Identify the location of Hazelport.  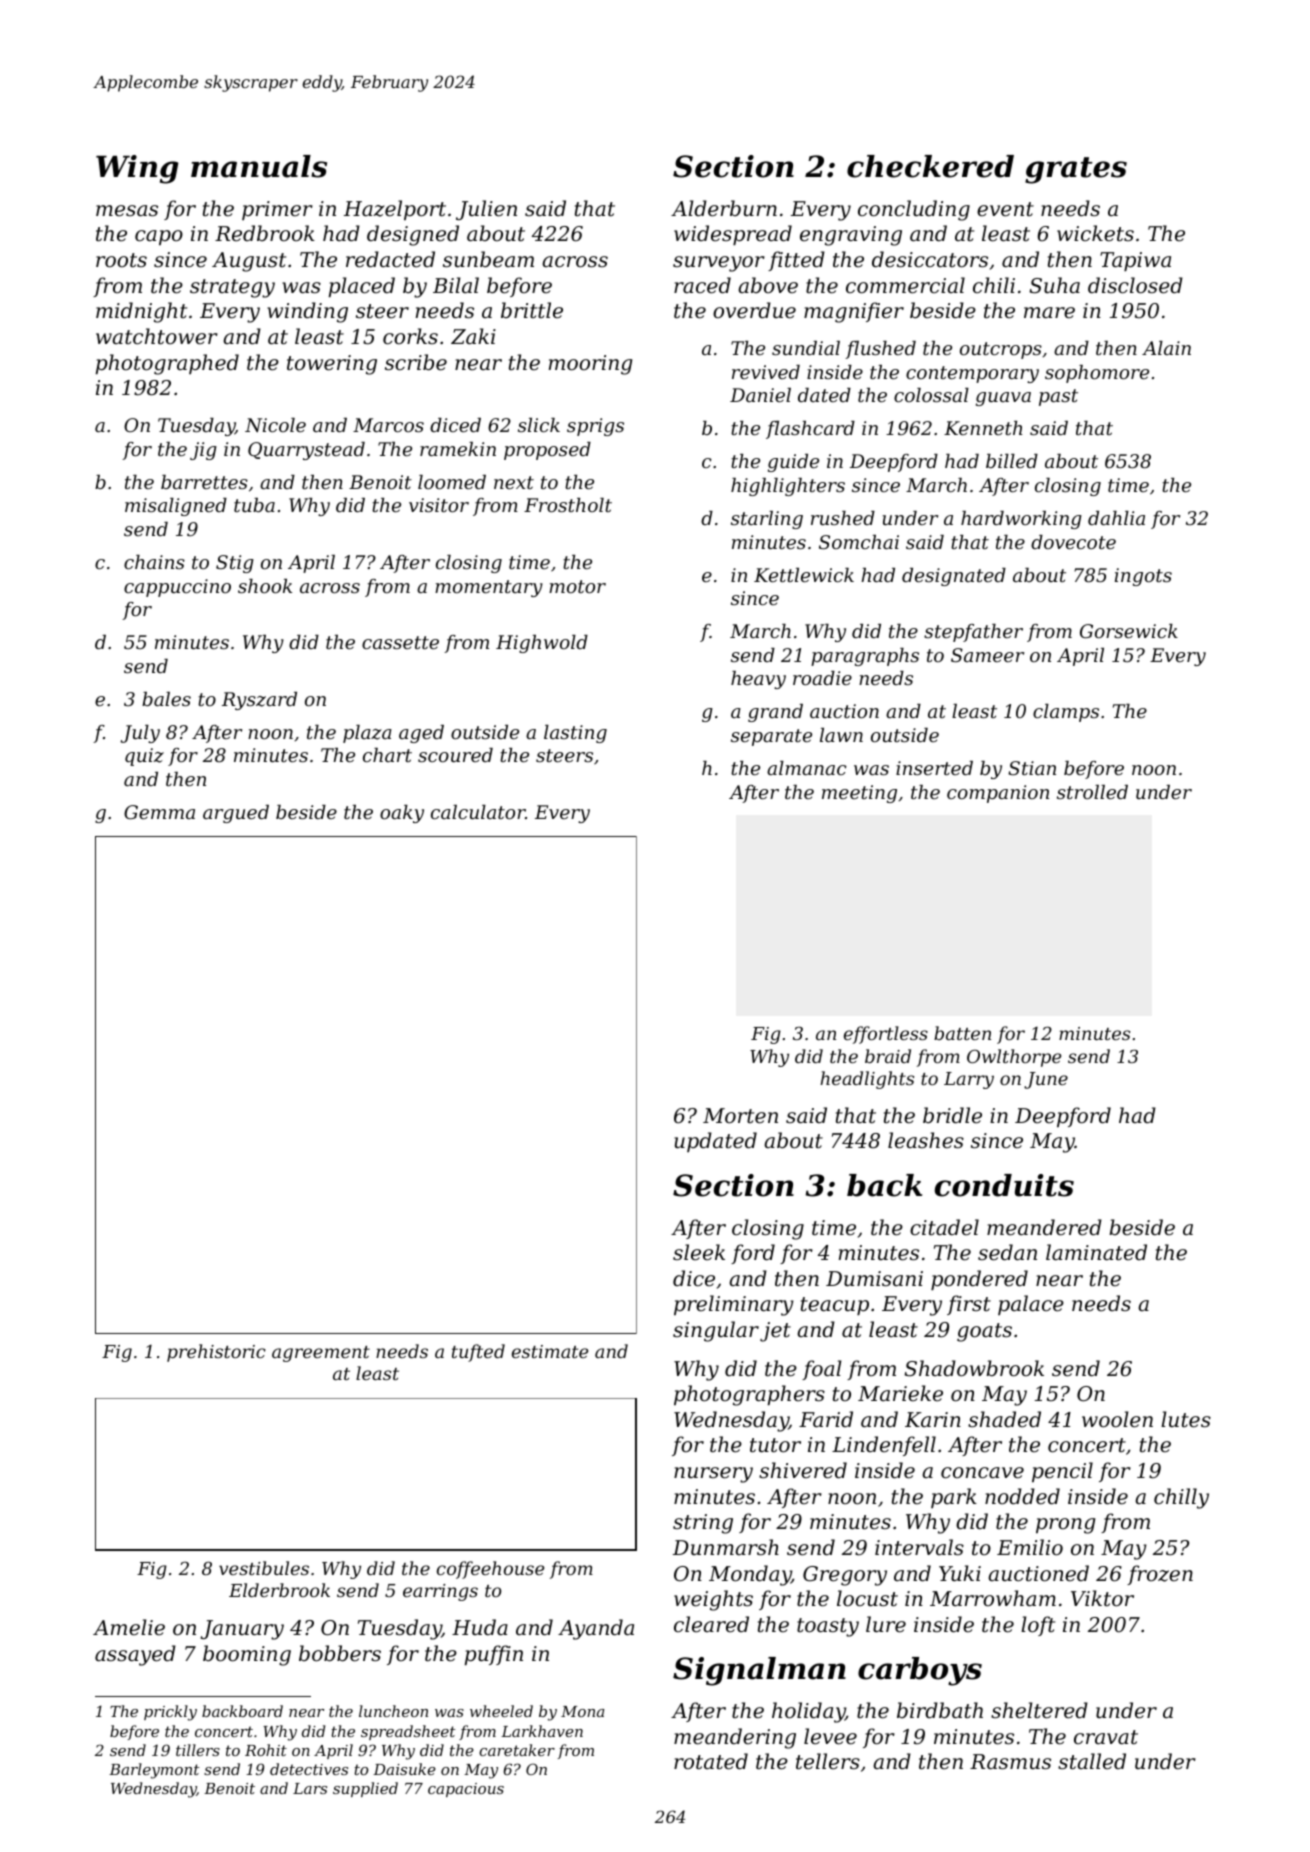
(395, 210).
